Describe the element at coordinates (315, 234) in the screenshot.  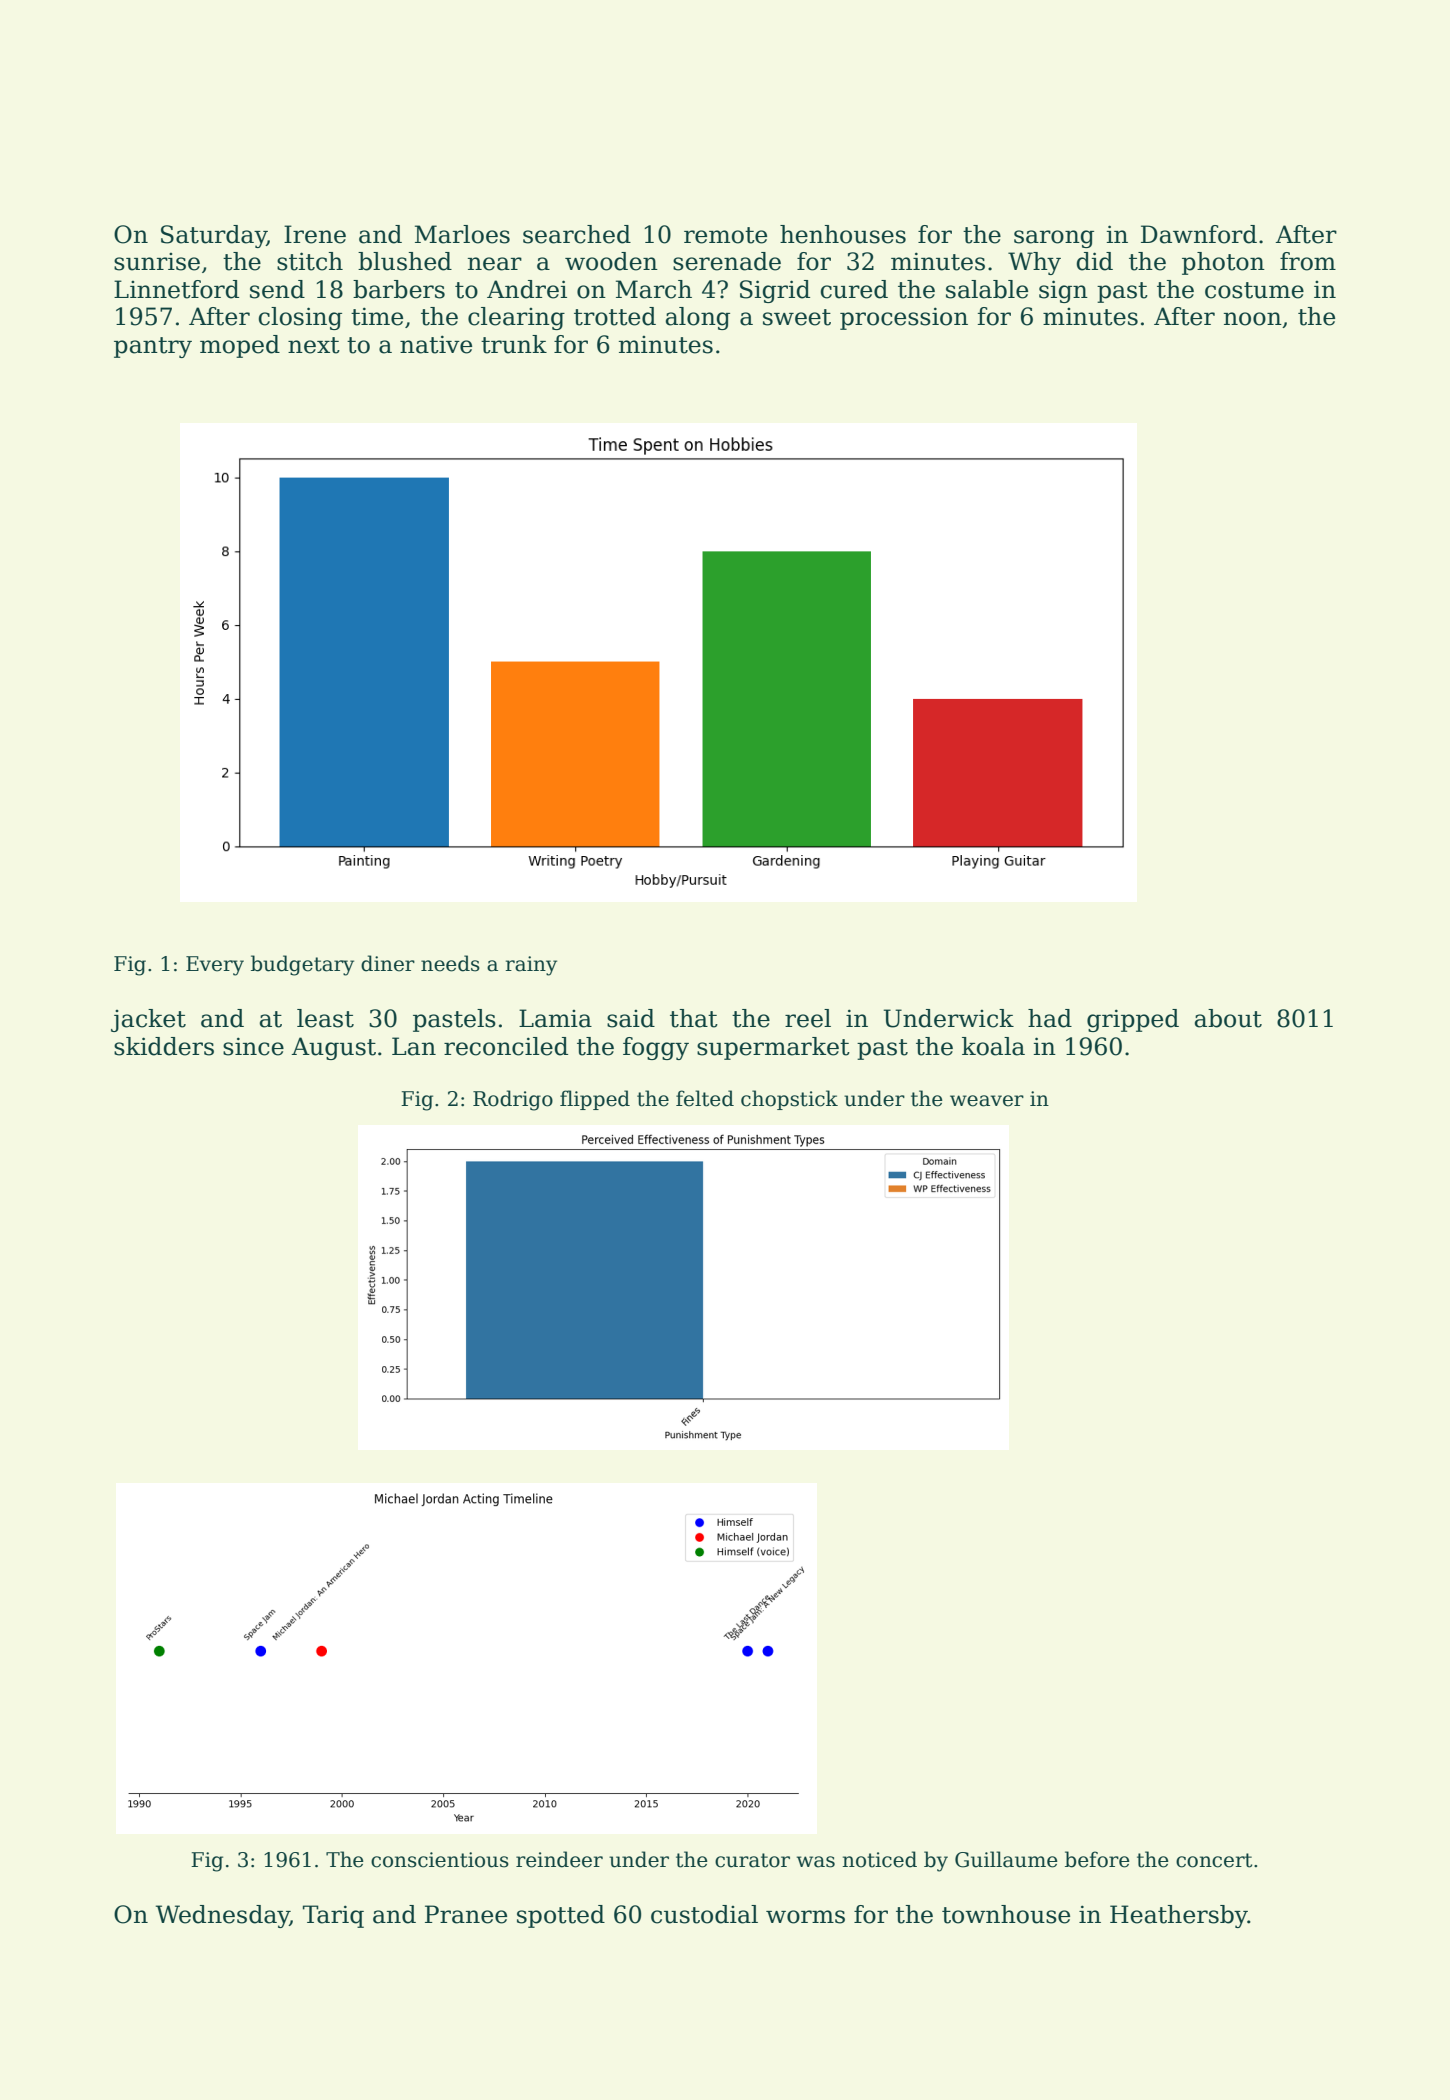
I see `Irene` at that location.
